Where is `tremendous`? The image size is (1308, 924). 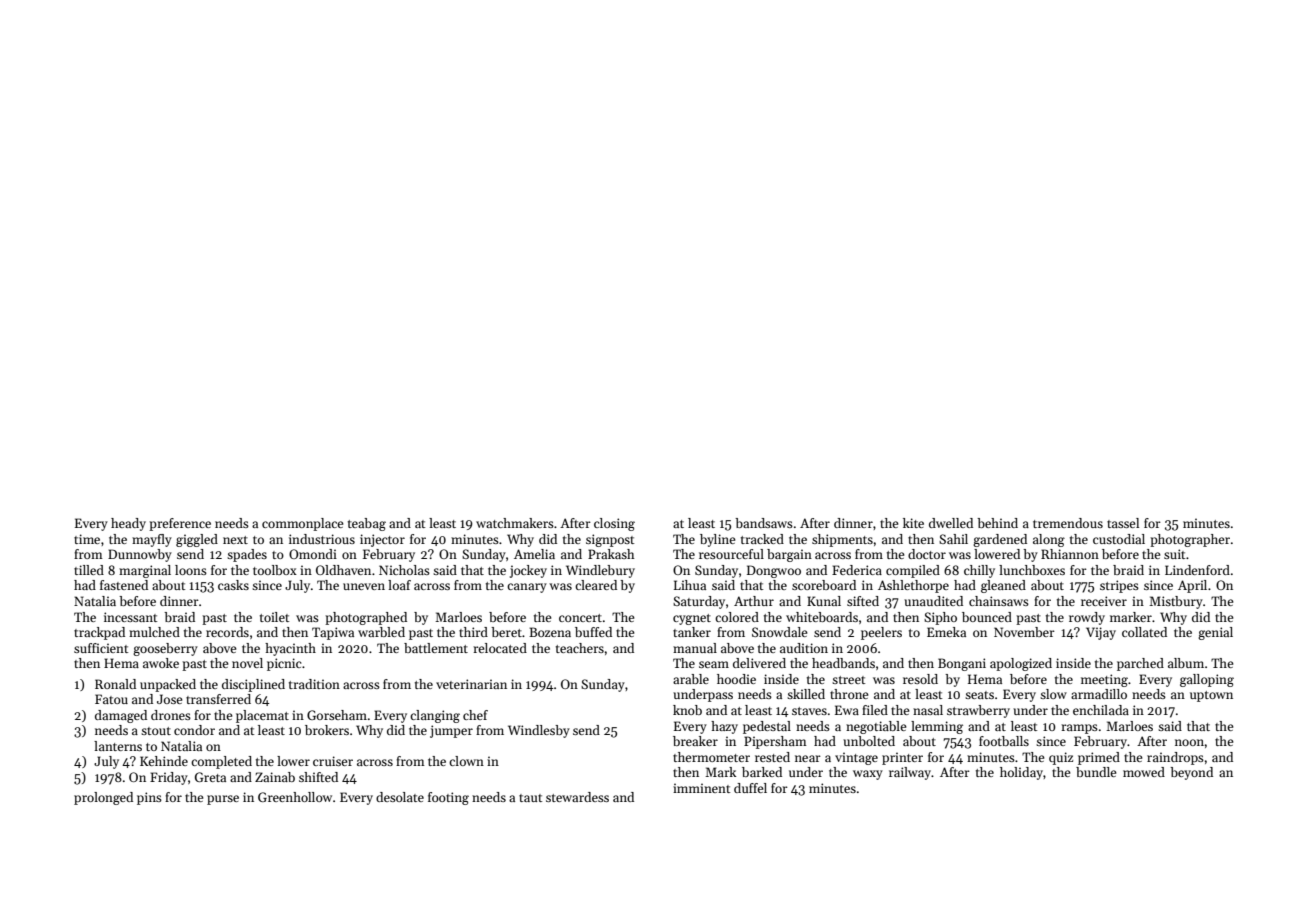
tremendous is located at coordinates (1068, 523).
